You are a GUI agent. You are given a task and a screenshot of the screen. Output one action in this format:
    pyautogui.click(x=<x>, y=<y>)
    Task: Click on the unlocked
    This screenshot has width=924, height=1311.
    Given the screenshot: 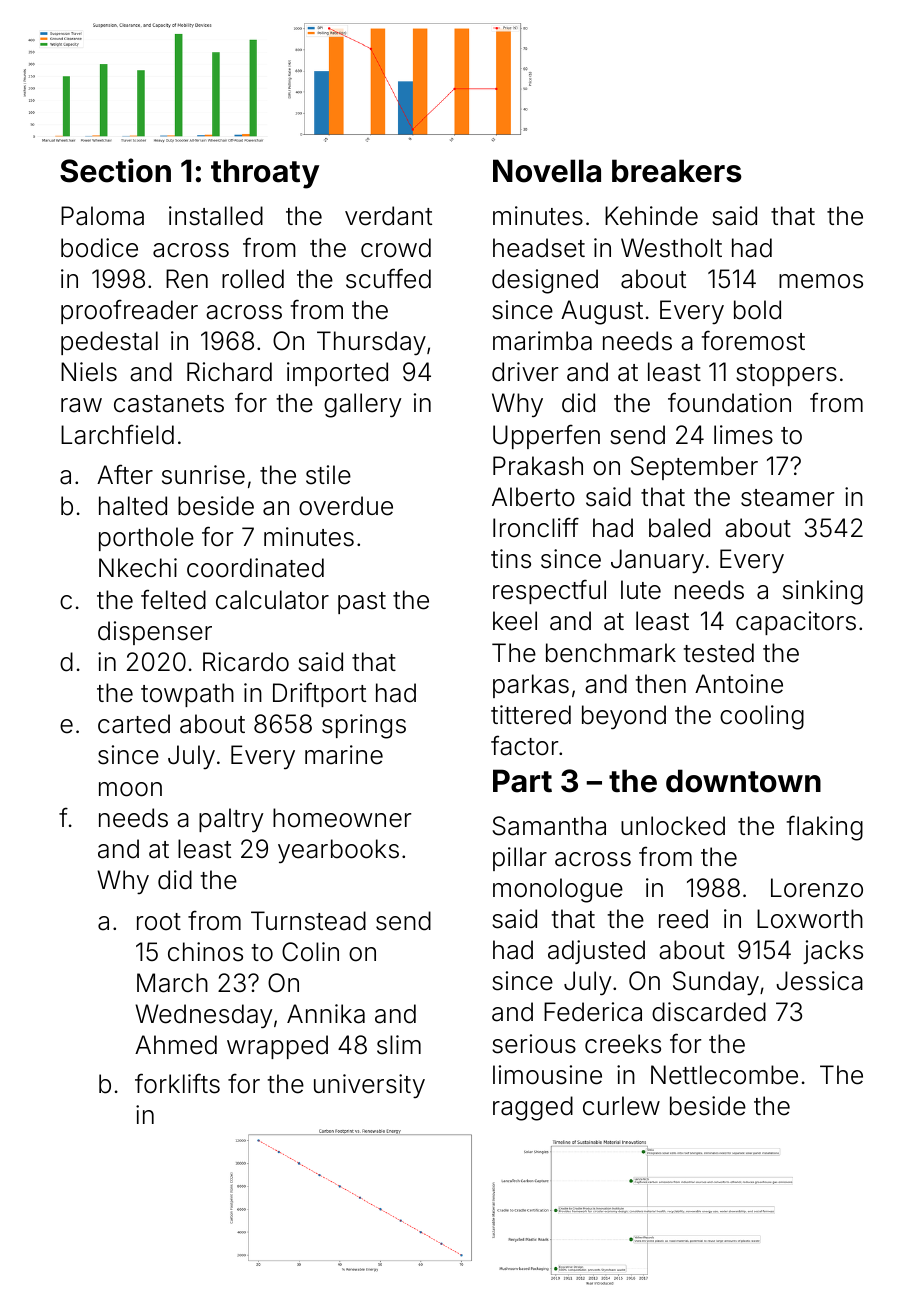 What is the action you would take?
    pyautogui.click(x=673, y=826)
